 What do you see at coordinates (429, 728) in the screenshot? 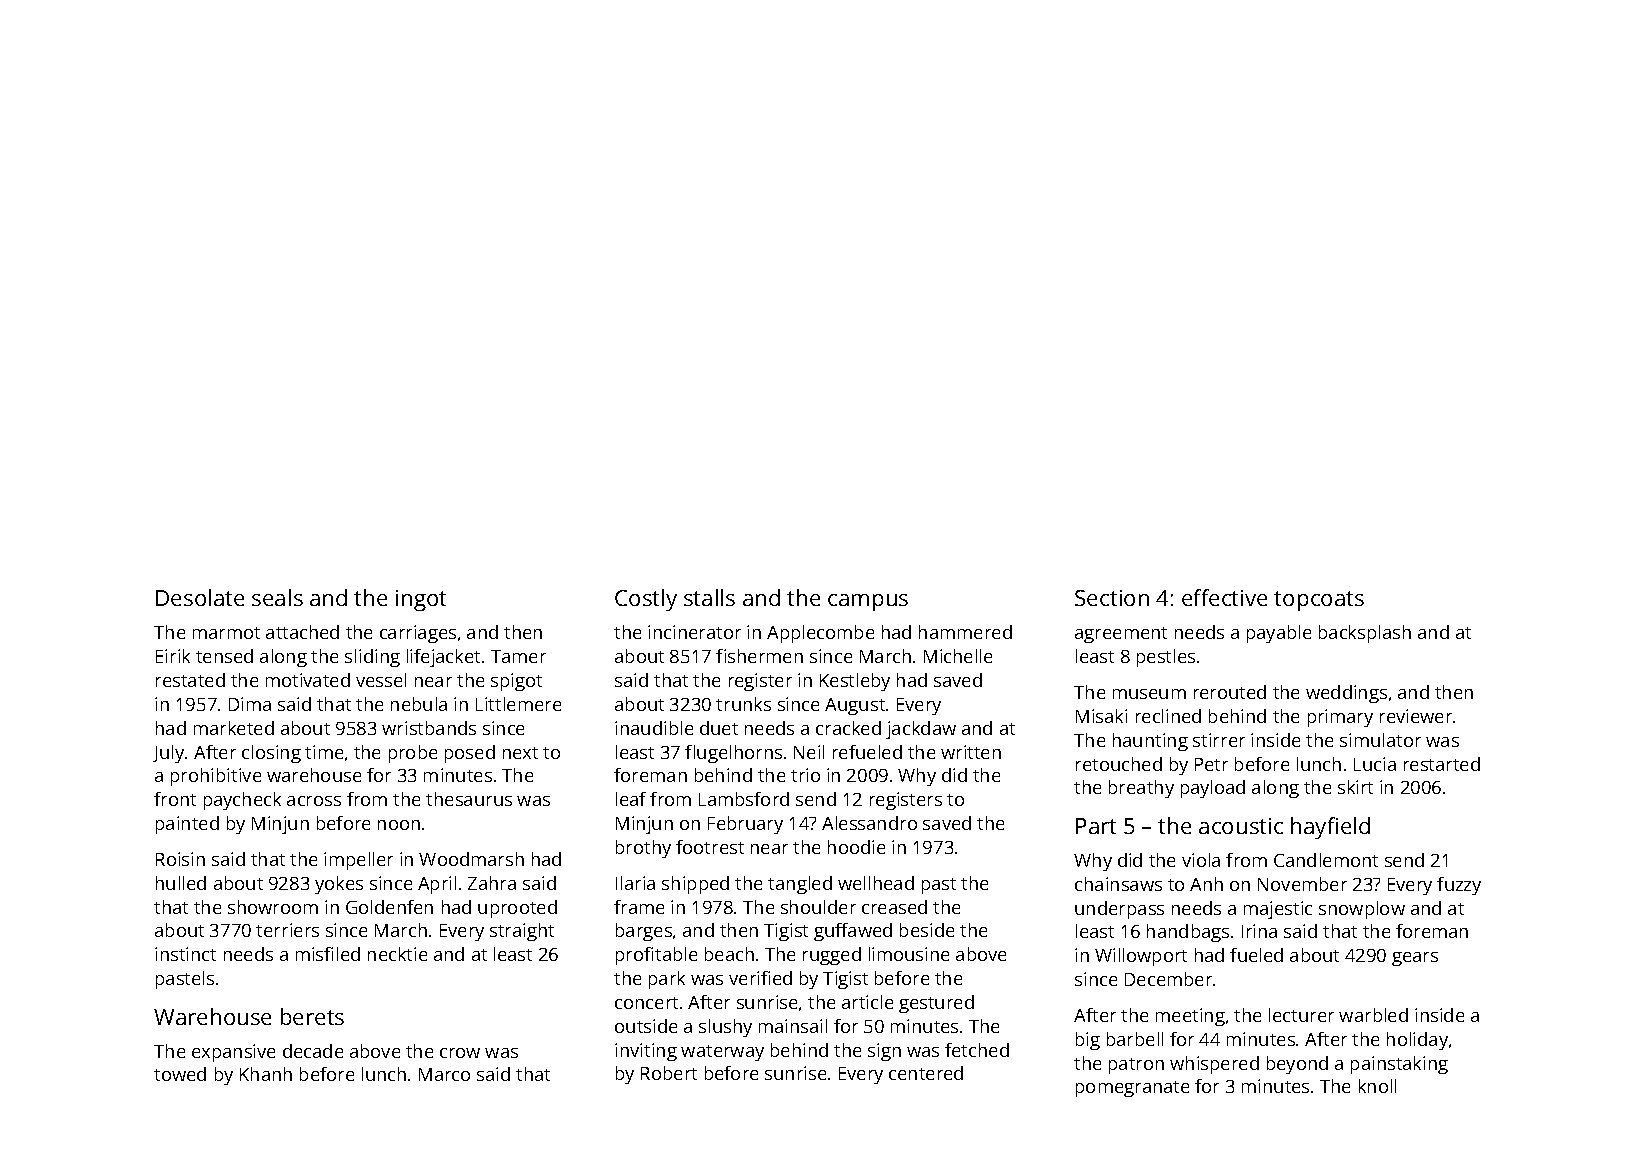
I see `wristbands` at bounding box center [429, 728].
